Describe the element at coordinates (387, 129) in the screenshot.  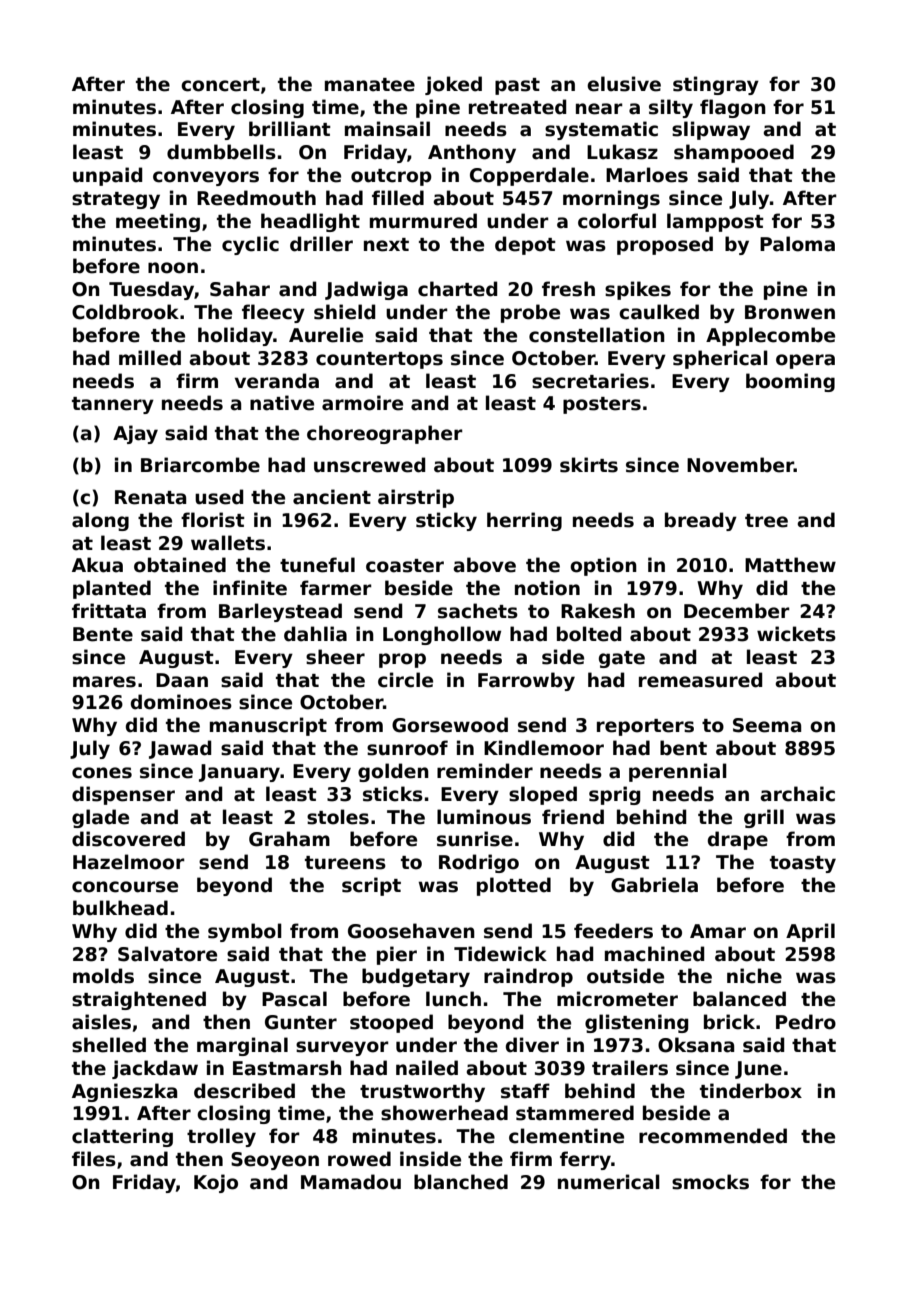
I see `mainsail` at that location.
